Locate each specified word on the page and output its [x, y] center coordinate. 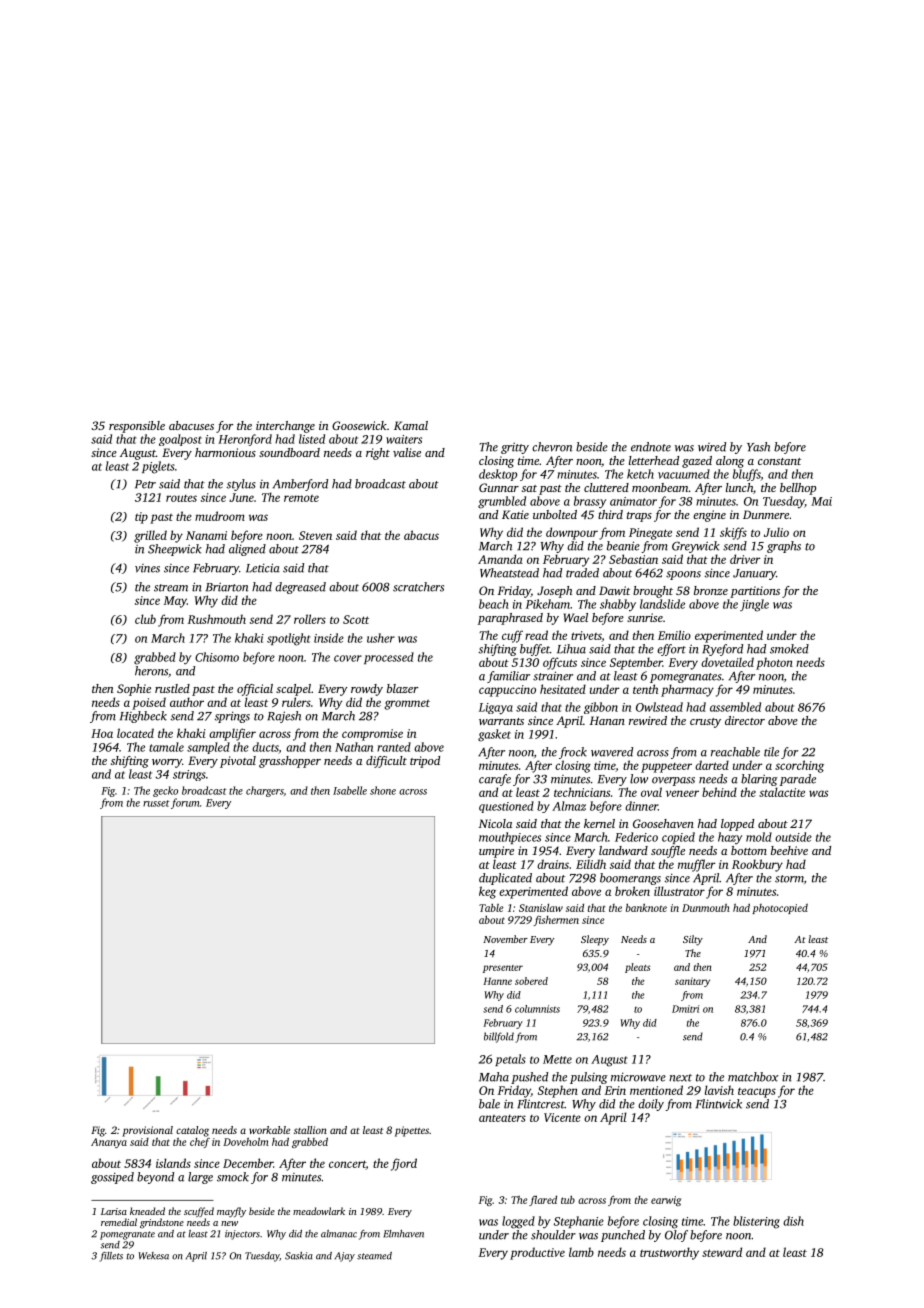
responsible [137, 427]
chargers [265, 791]
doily [651, 1105]
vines [147, 568]
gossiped [112, 1178]
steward [722, 1252]
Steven [315, 535]
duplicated [505, 879]
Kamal [411, 425]
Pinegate [650, 534]
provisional [147, 1131]
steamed [374, 1256]
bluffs [747, 475]
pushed [529, 1078]
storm [789, 879]
